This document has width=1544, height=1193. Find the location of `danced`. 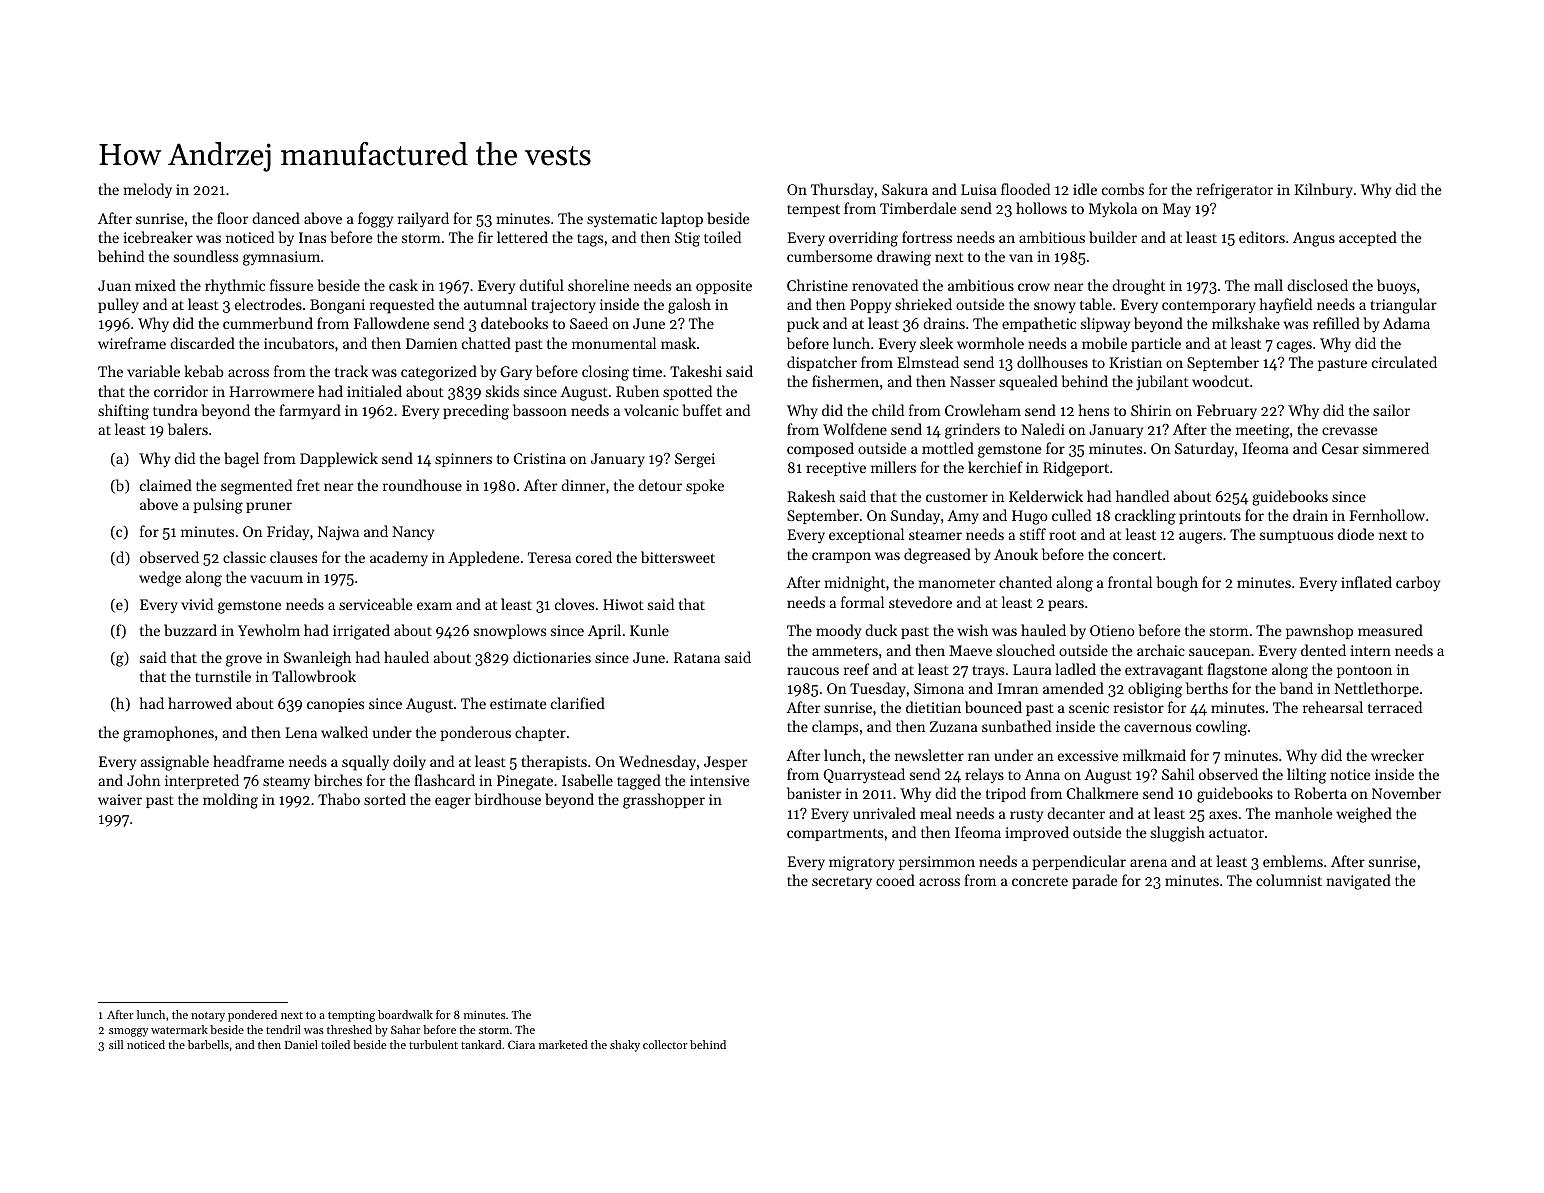

danced is located at coordinates (276, 218).
